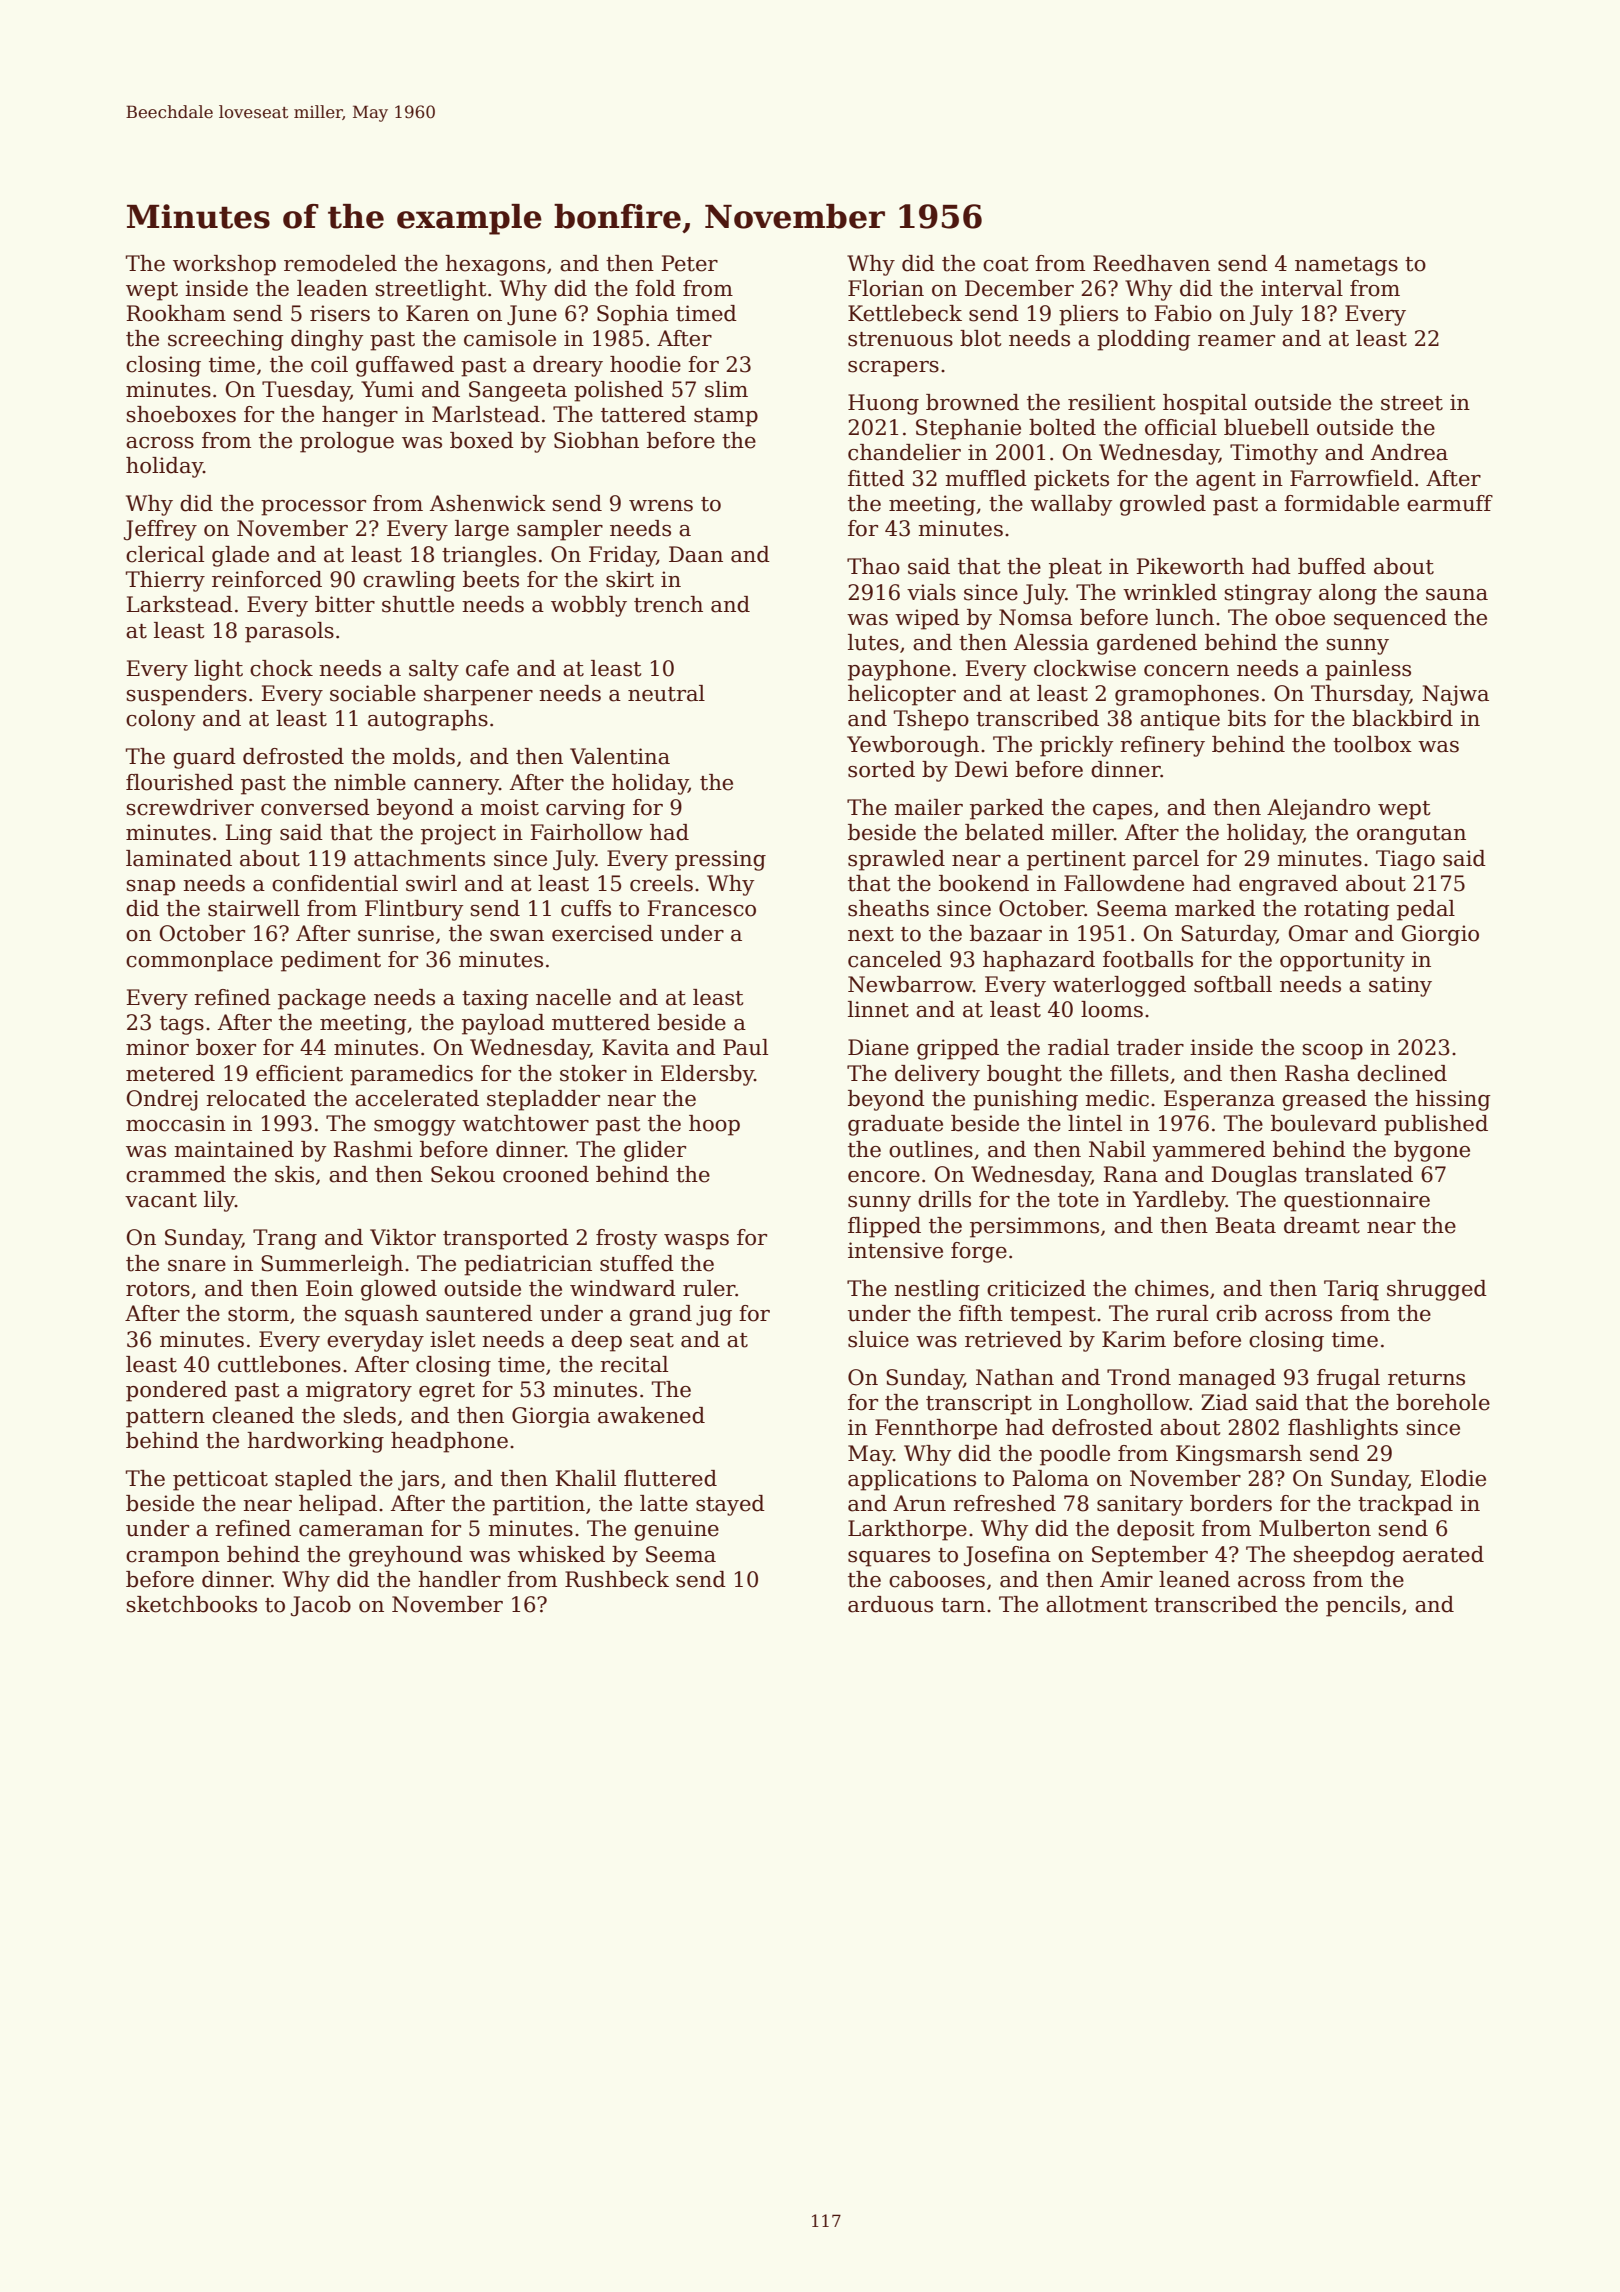  I want to click on clerical, so click(165, 554).
